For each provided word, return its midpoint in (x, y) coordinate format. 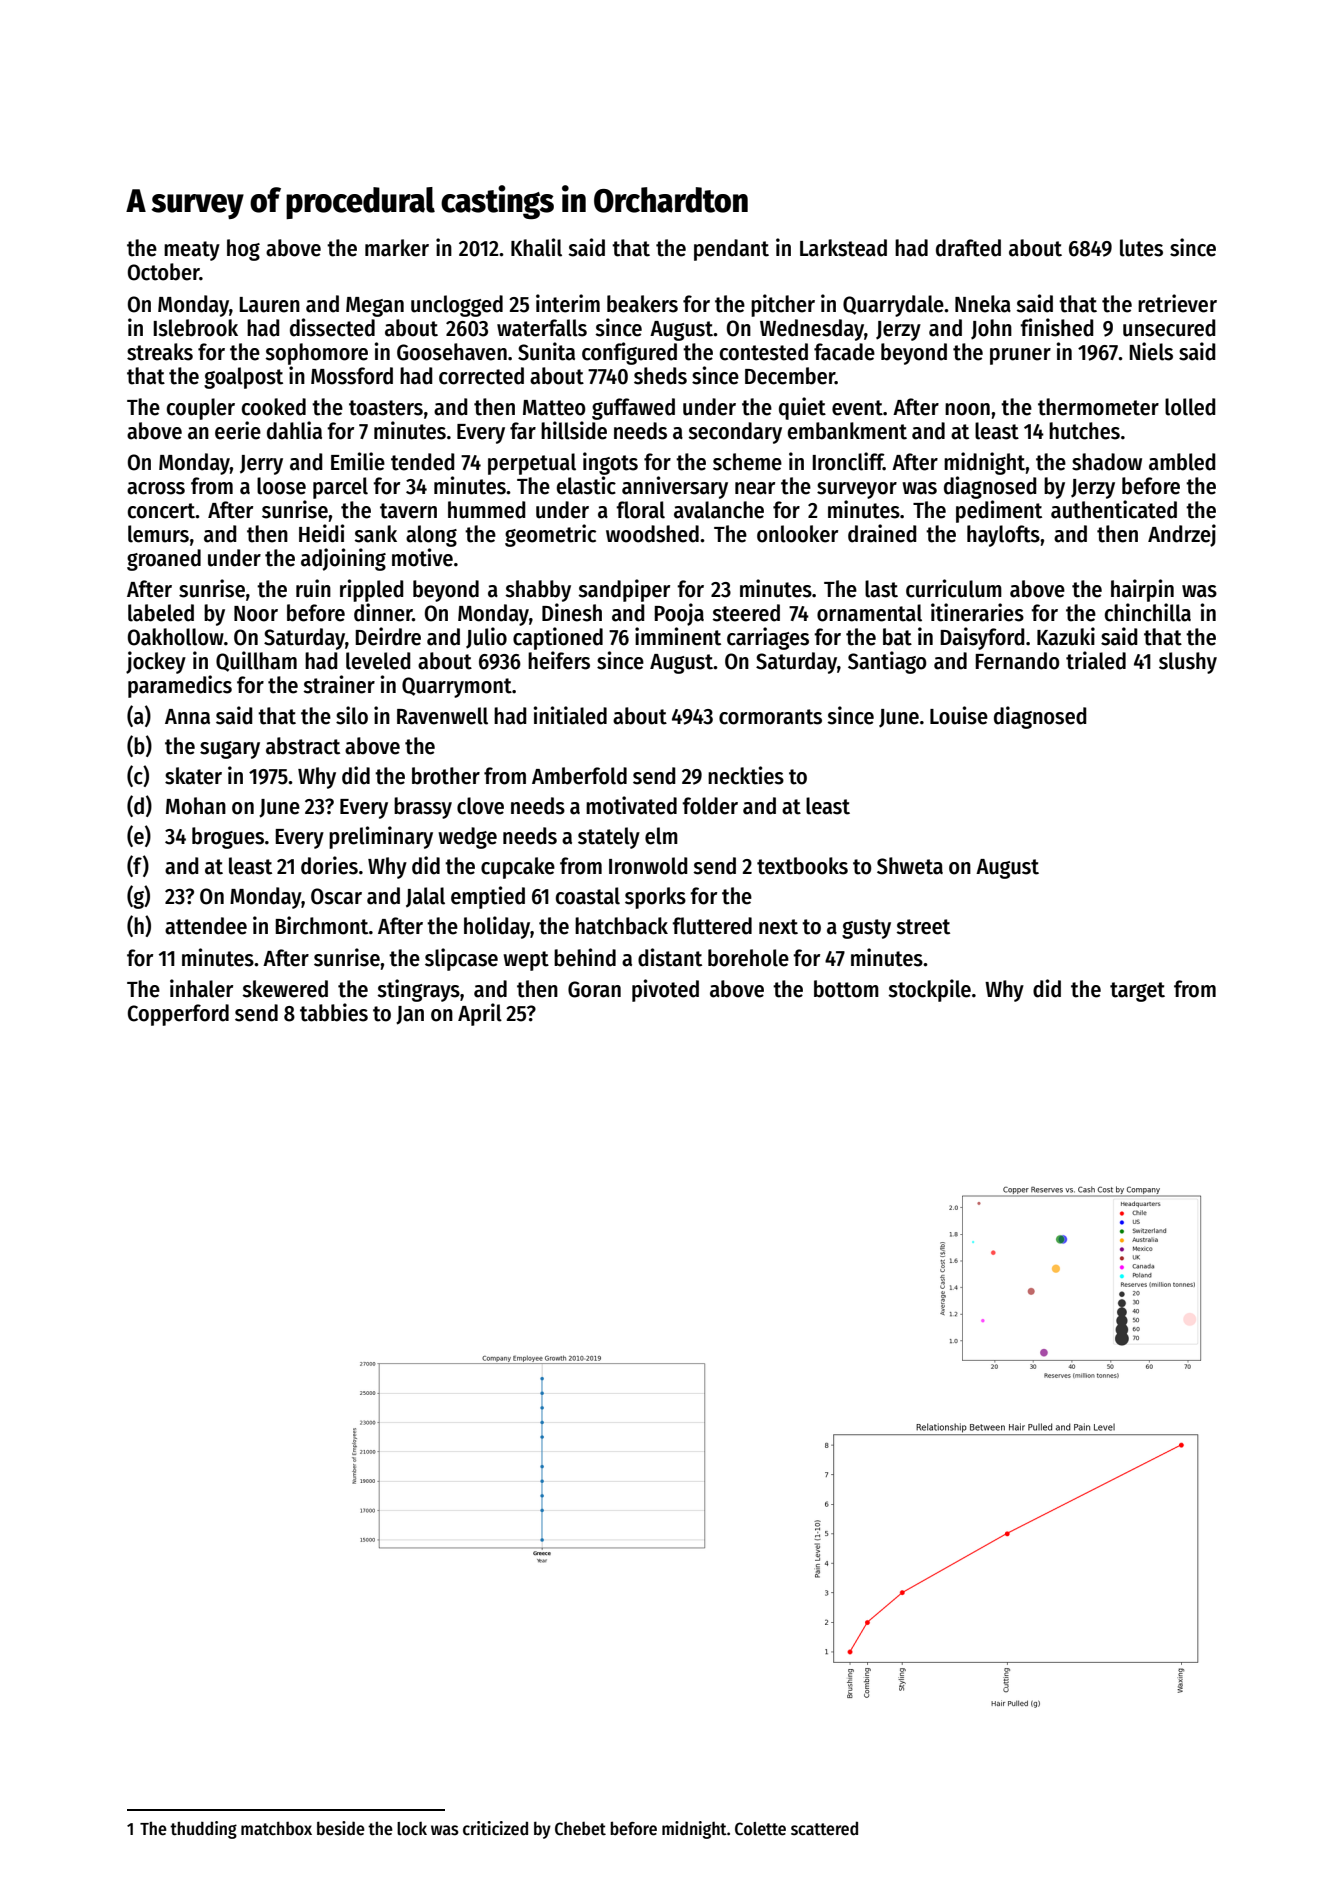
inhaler (201, 988)
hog (243, 250)
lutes (1141, 248)
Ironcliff (848, 461)
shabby (538, 591)
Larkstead (843, 248)
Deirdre (388, 636)
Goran (594, 989)
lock (412, 1829)
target (1137, 992)
